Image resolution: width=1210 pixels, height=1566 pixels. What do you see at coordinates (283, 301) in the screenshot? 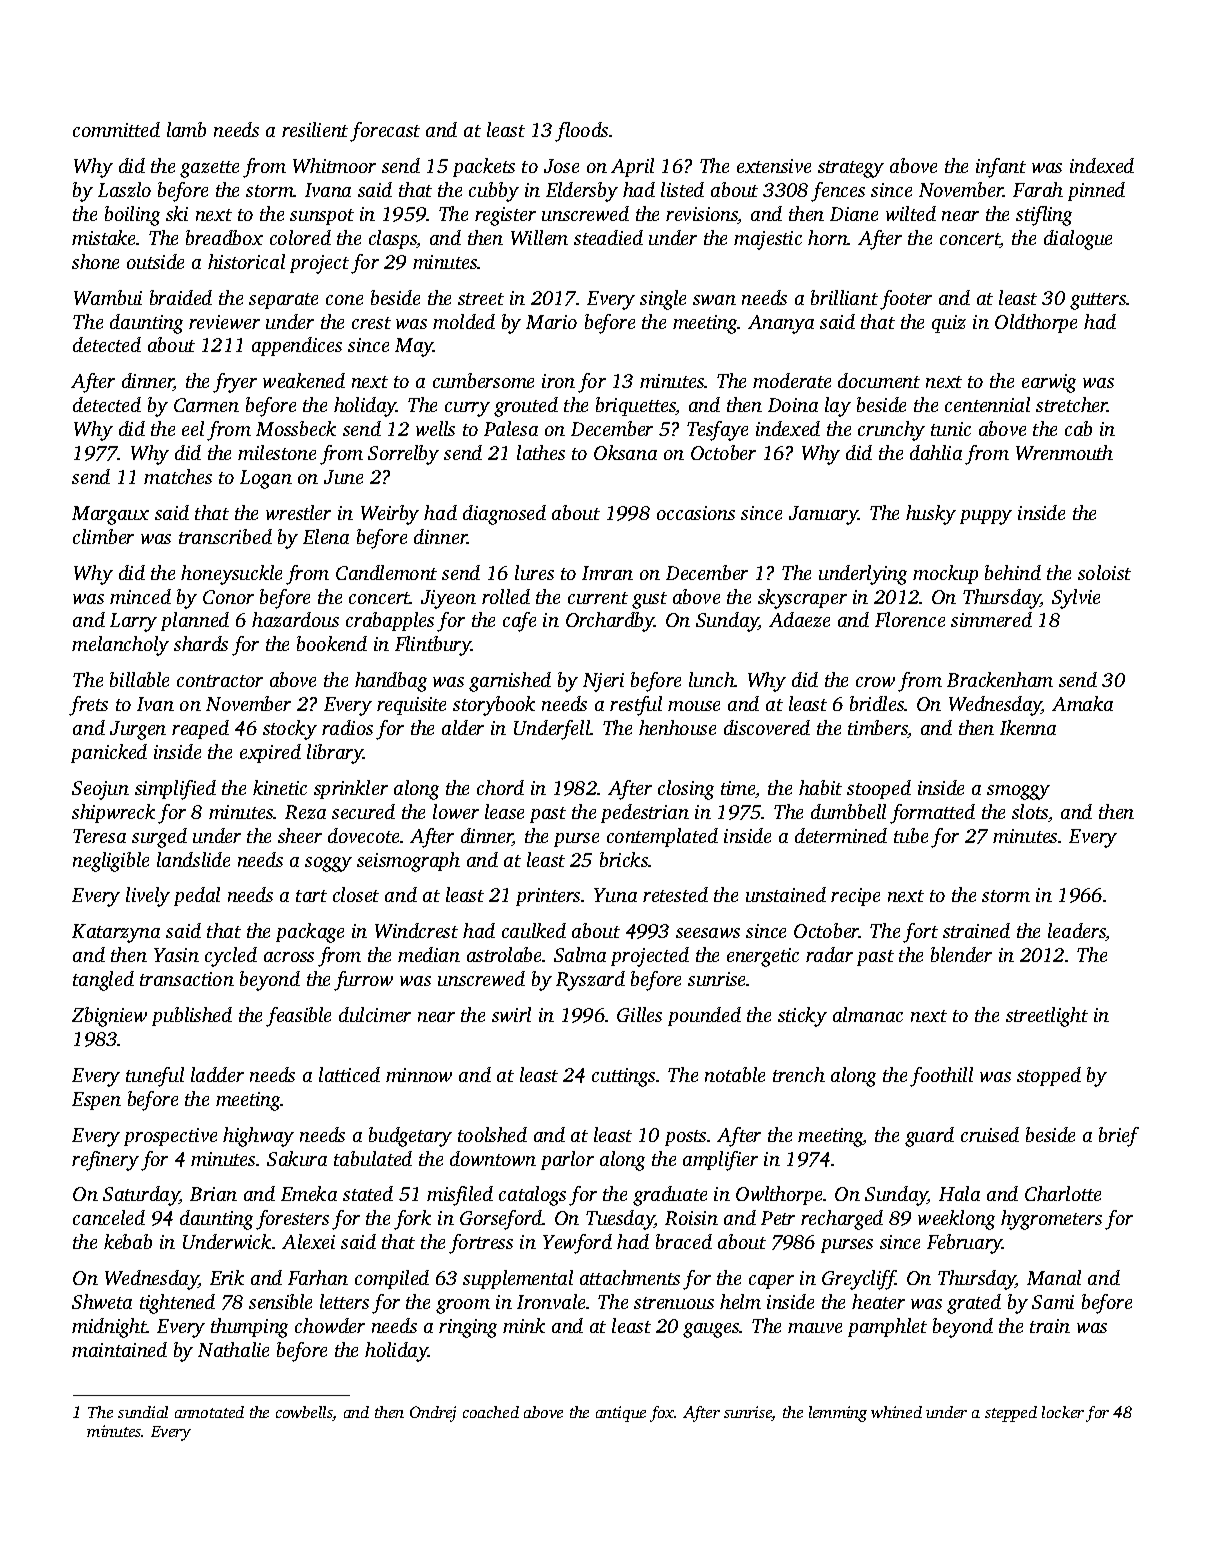
I see `separate` at bounding box center [283, 301].
